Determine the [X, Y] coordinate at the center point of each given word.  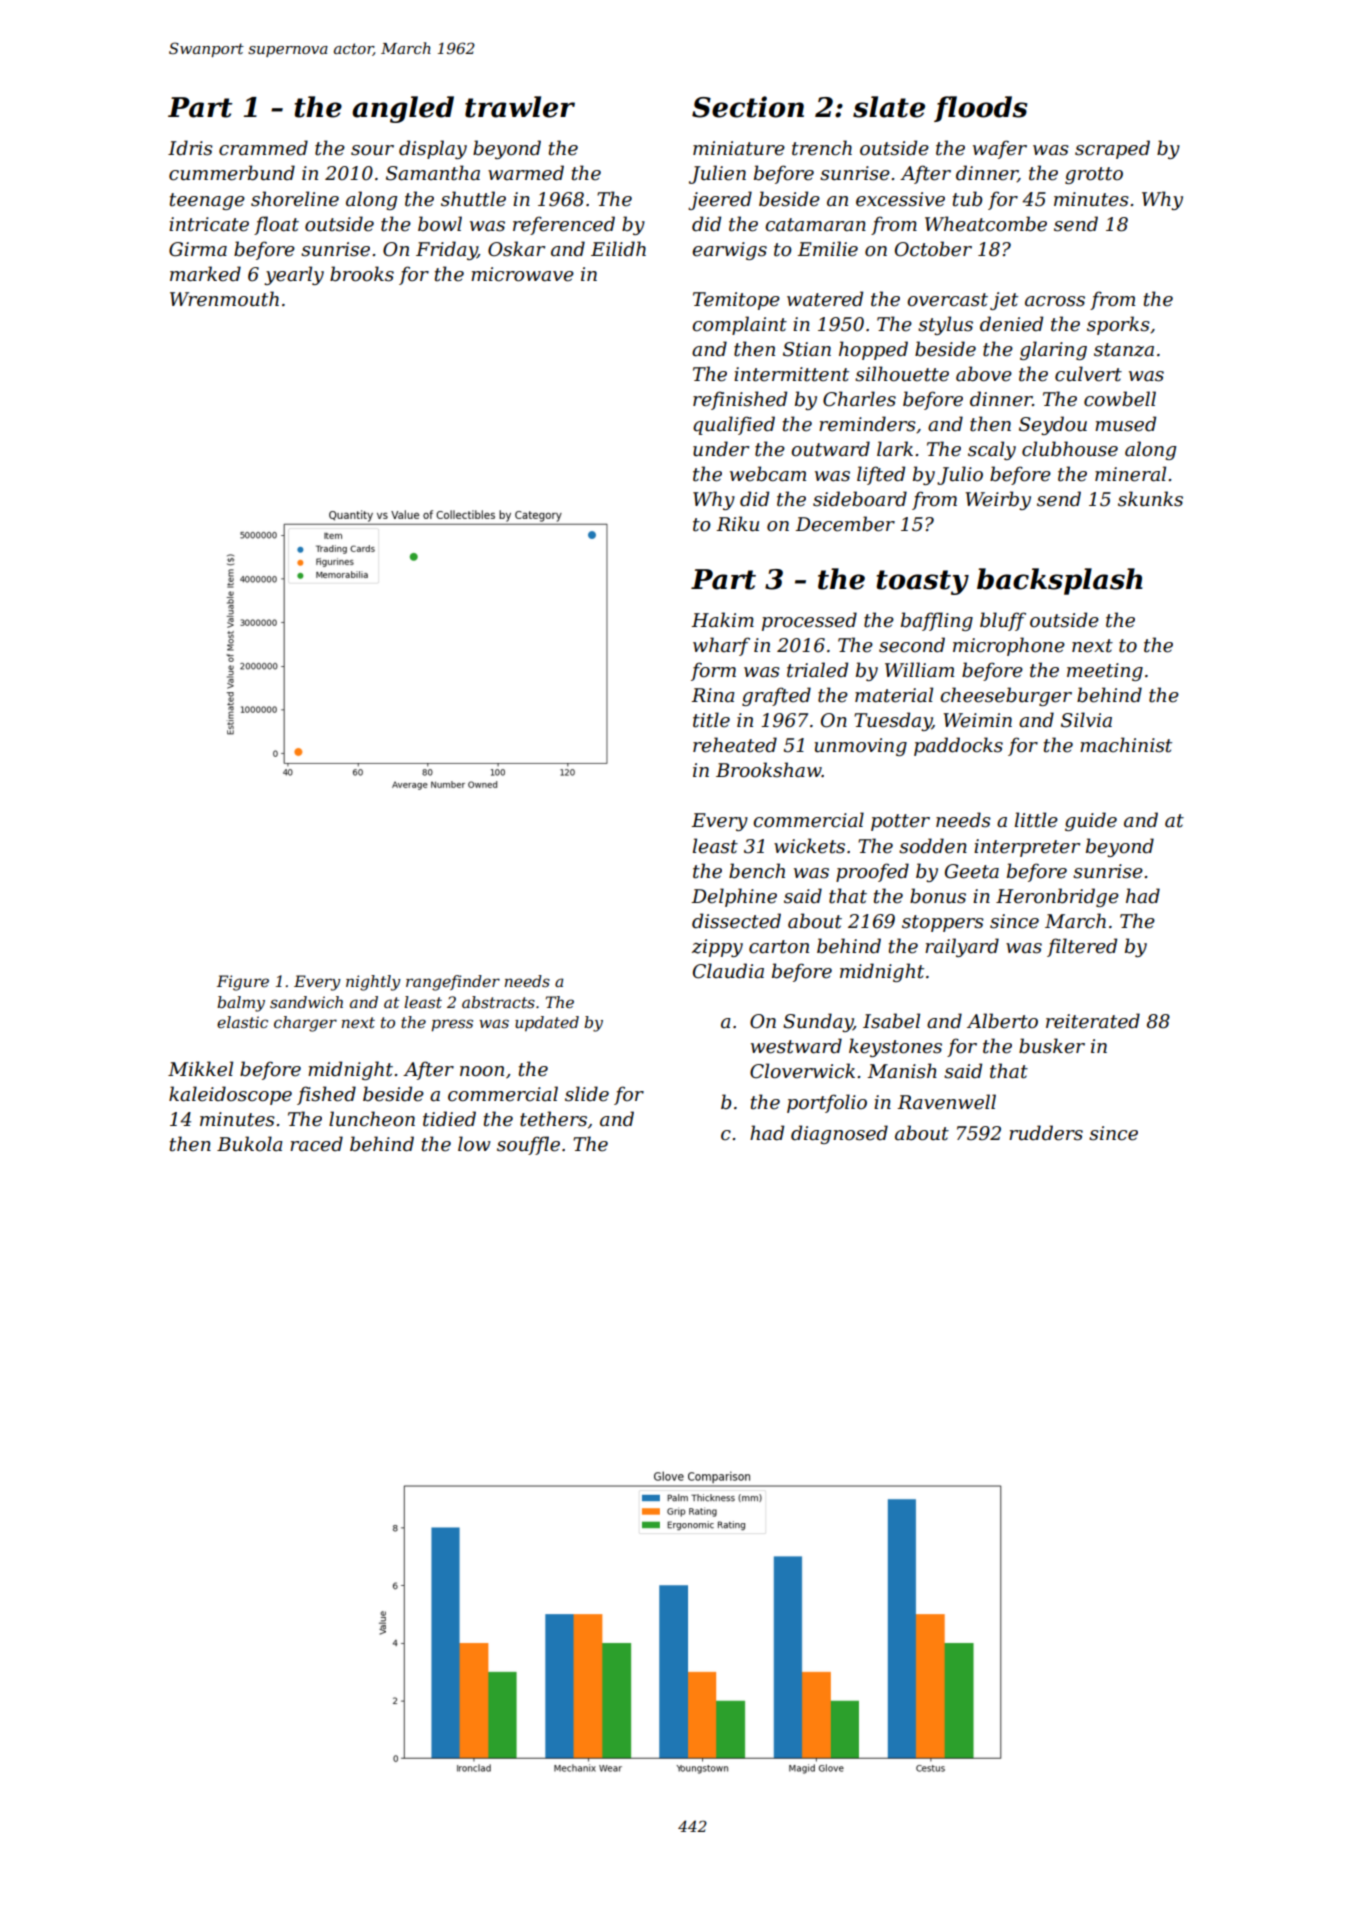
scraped [1112, 149]
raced [316, 1144]
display [433, 149]
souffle [528, 1145]
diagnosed [839, 1134]
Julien [717, 174]
